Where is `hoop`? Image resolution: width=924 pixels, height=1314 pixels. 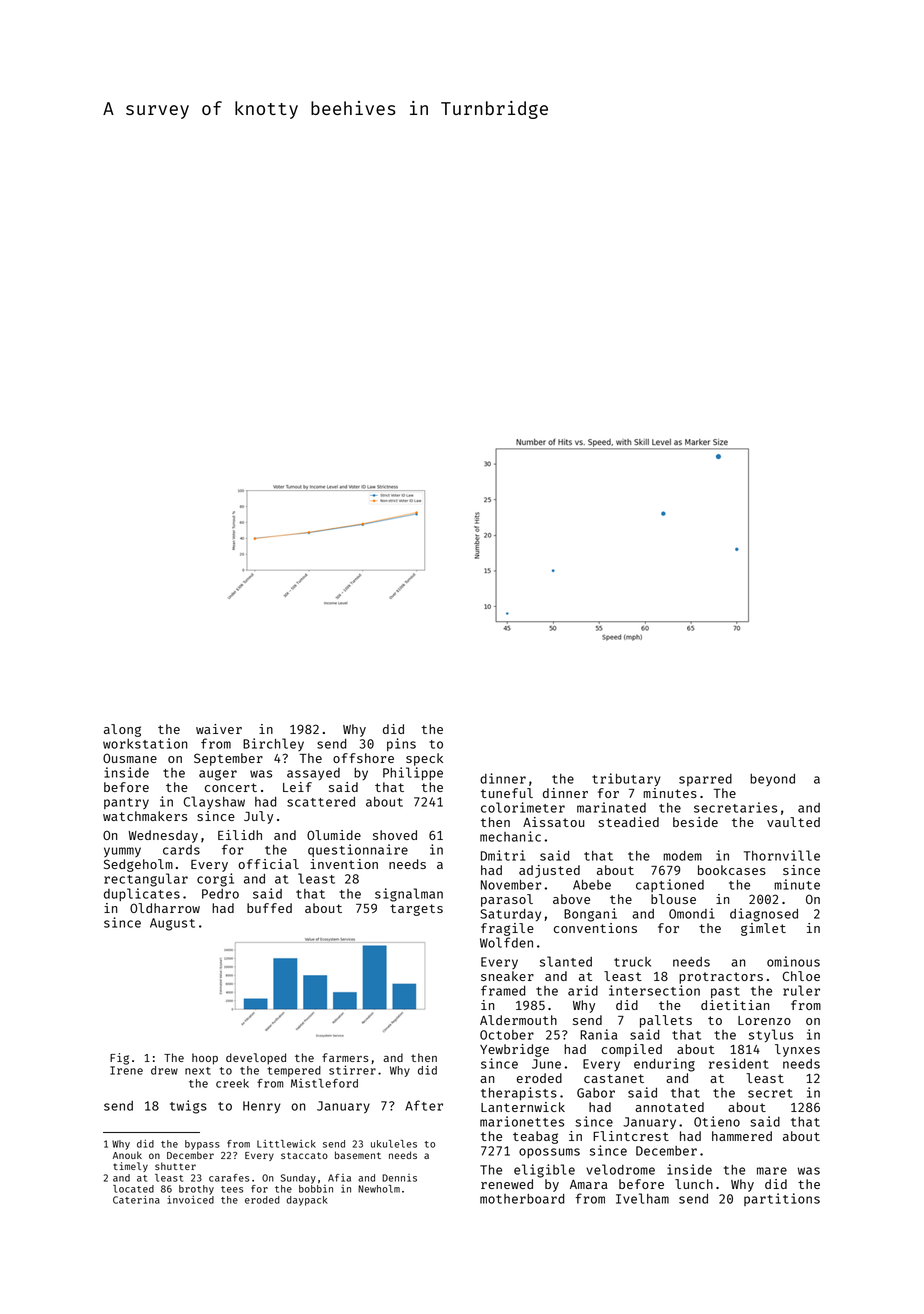
hoop is located at coordinates (205, 1059).
